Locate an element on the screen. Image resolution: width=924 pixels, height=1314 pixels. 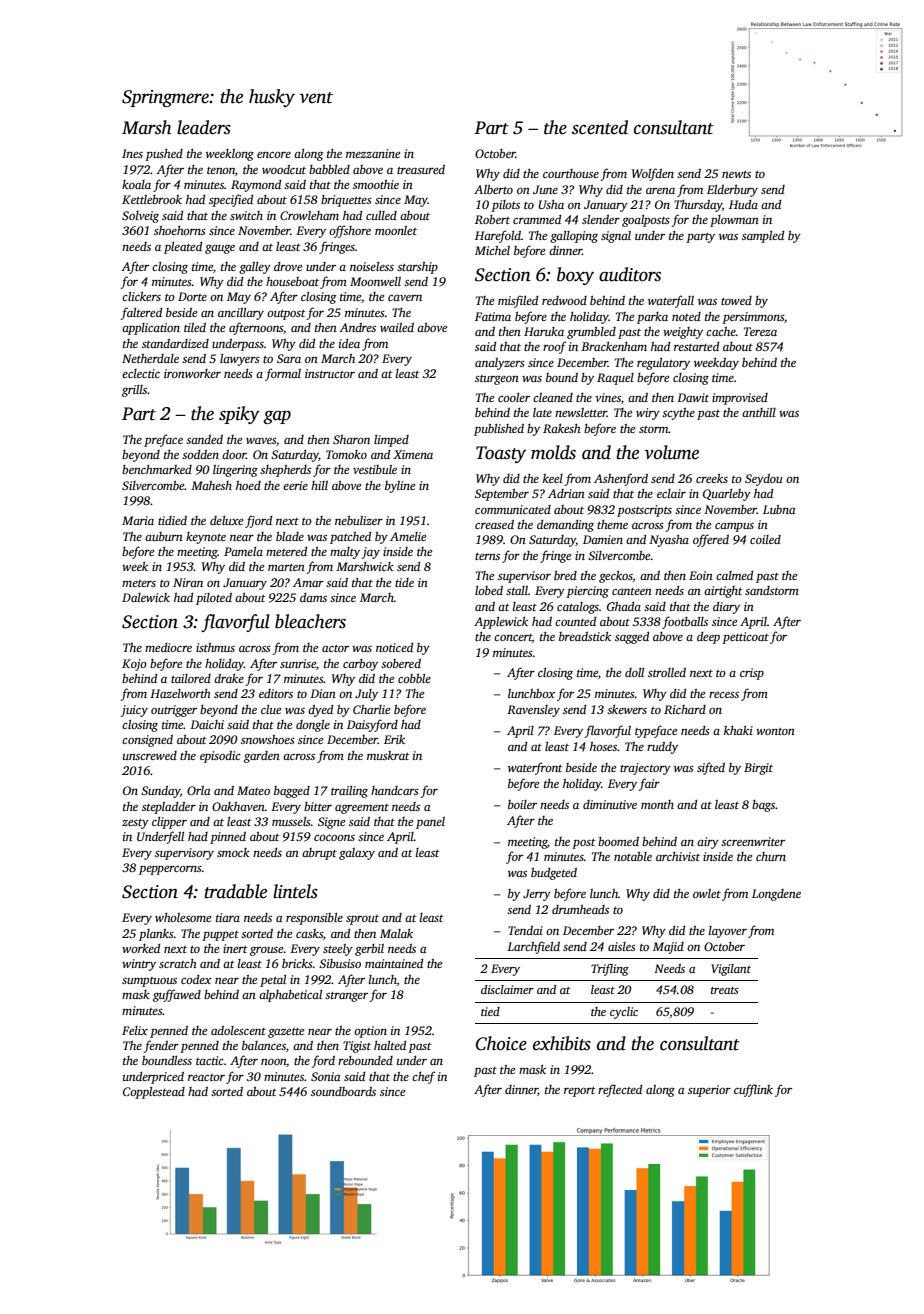
sunrise is located at coordinates (298, 663).
